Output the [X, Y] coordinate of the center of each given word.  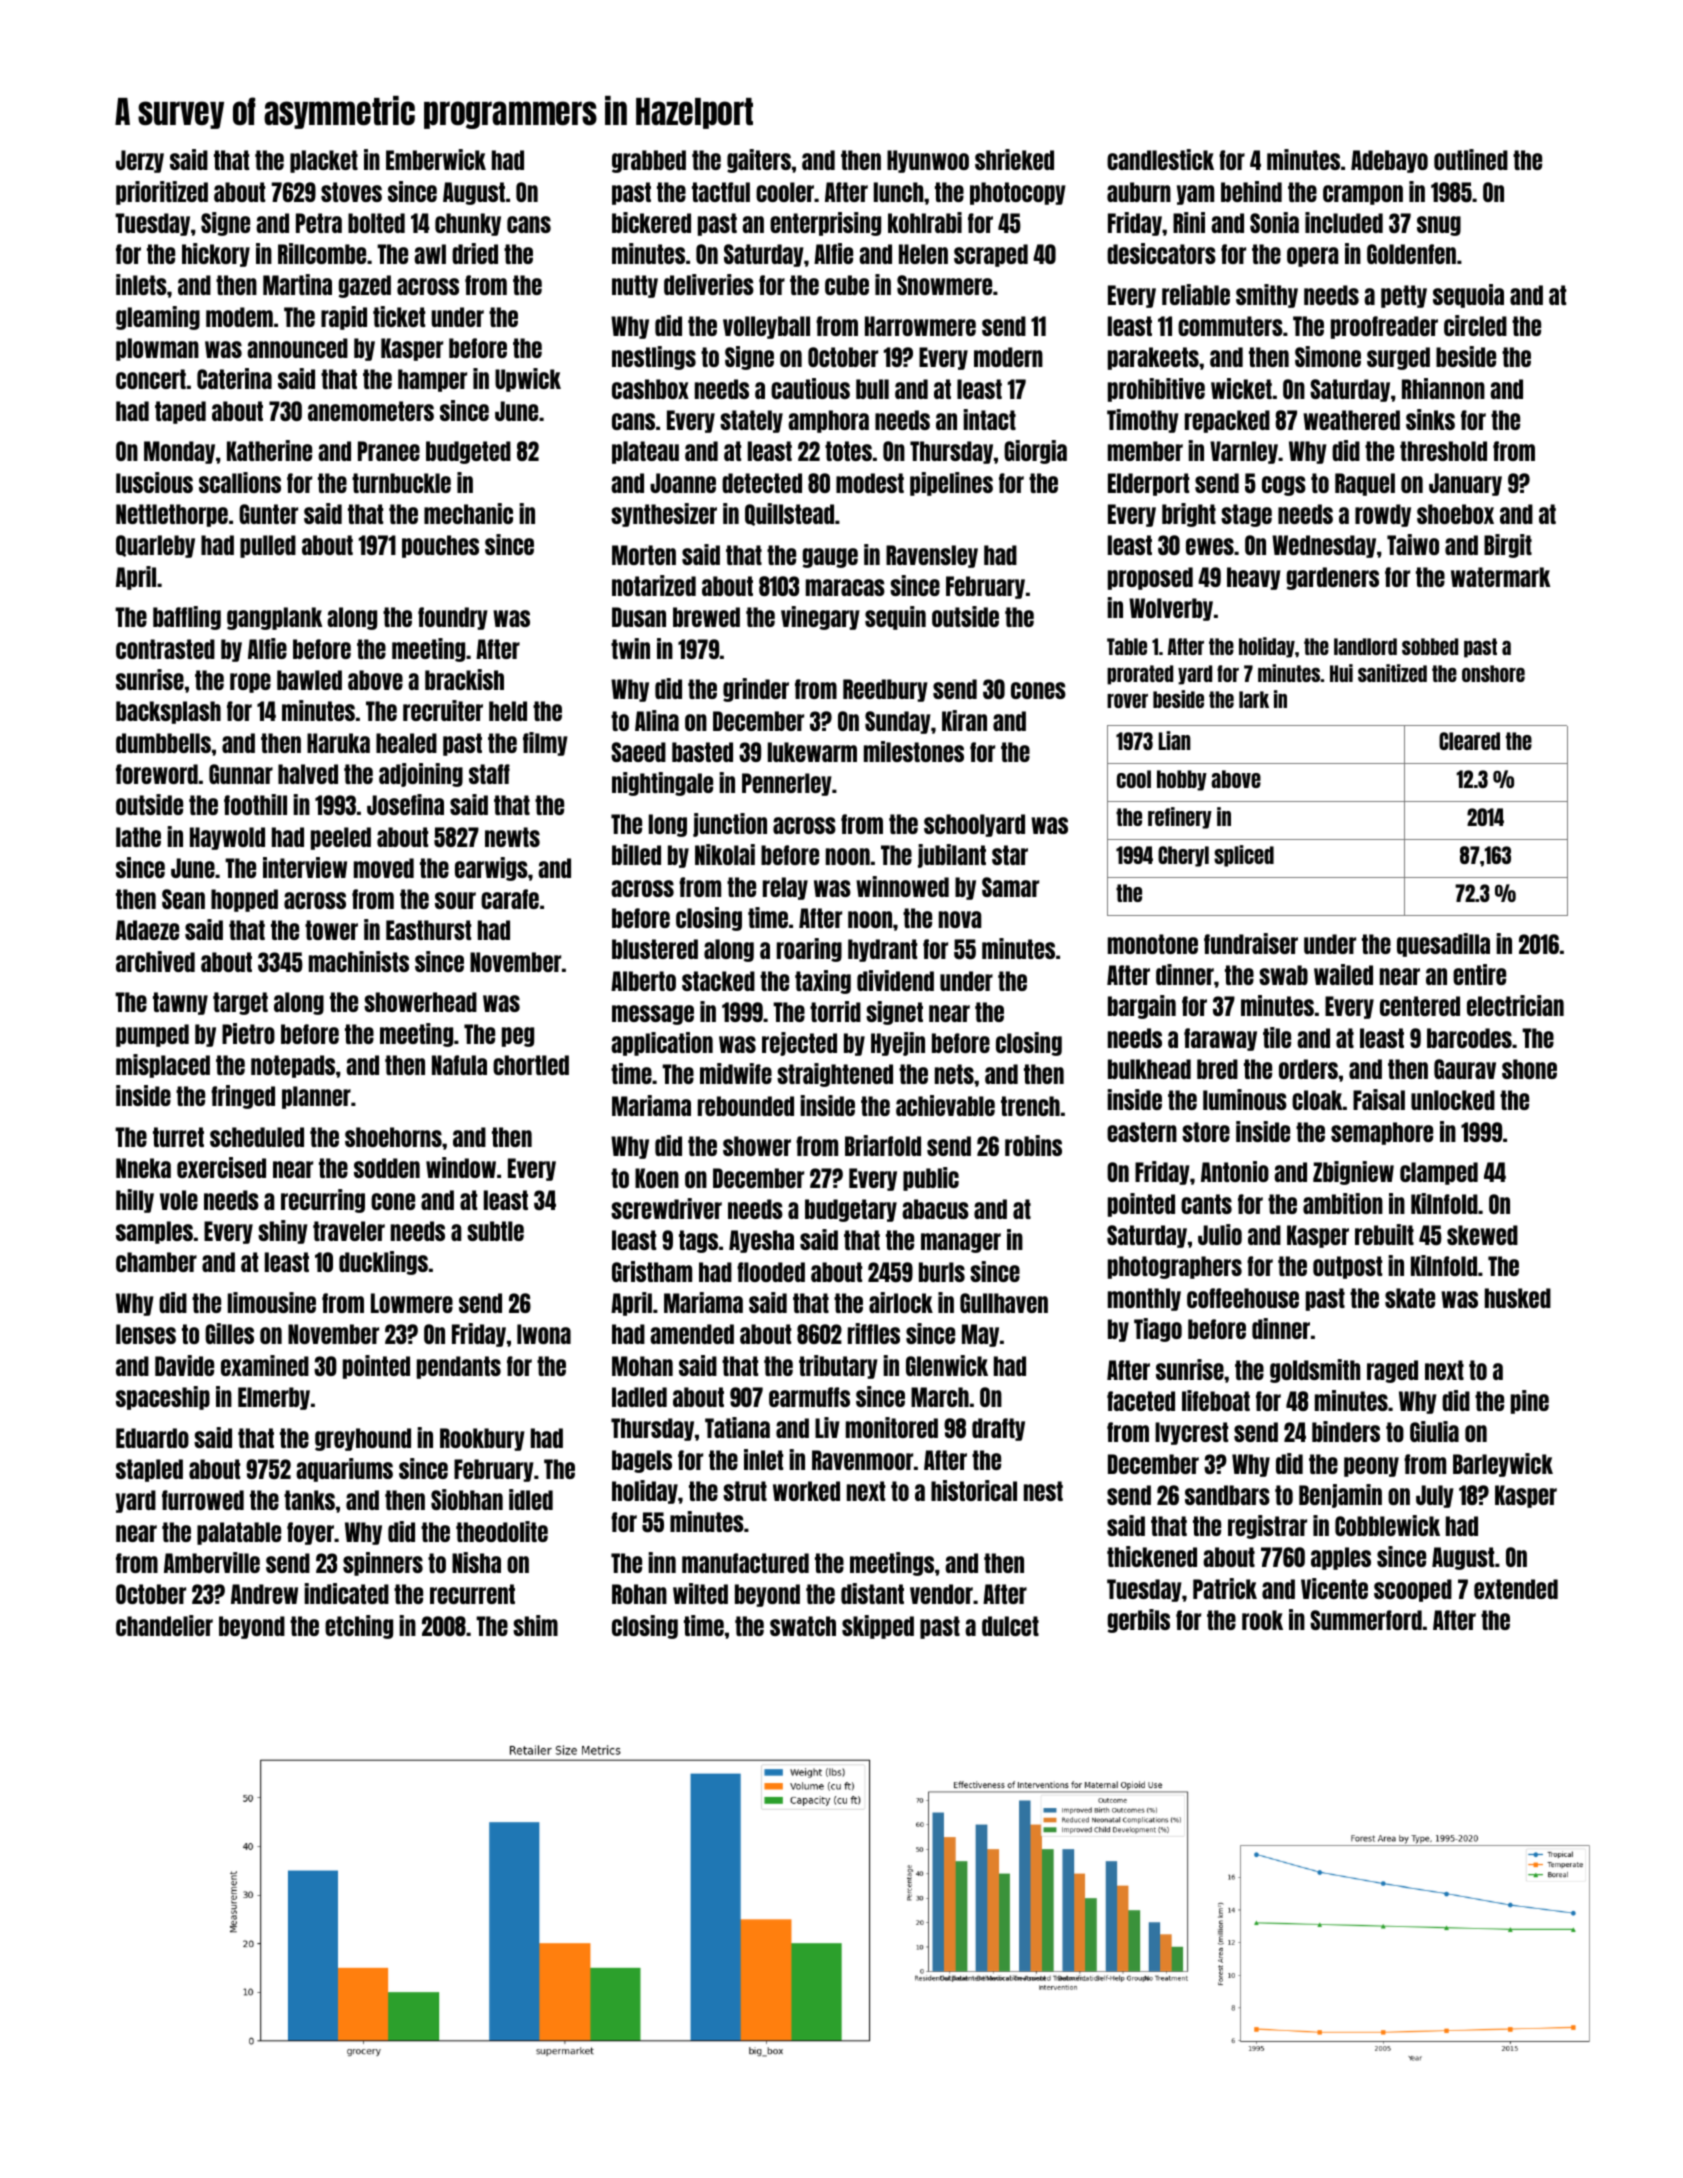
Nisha [476, 1562]
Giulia [1434, 1431]
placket [324, 161]
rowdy [1383, 515]
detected [762, 483]
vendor [941, 1594]
